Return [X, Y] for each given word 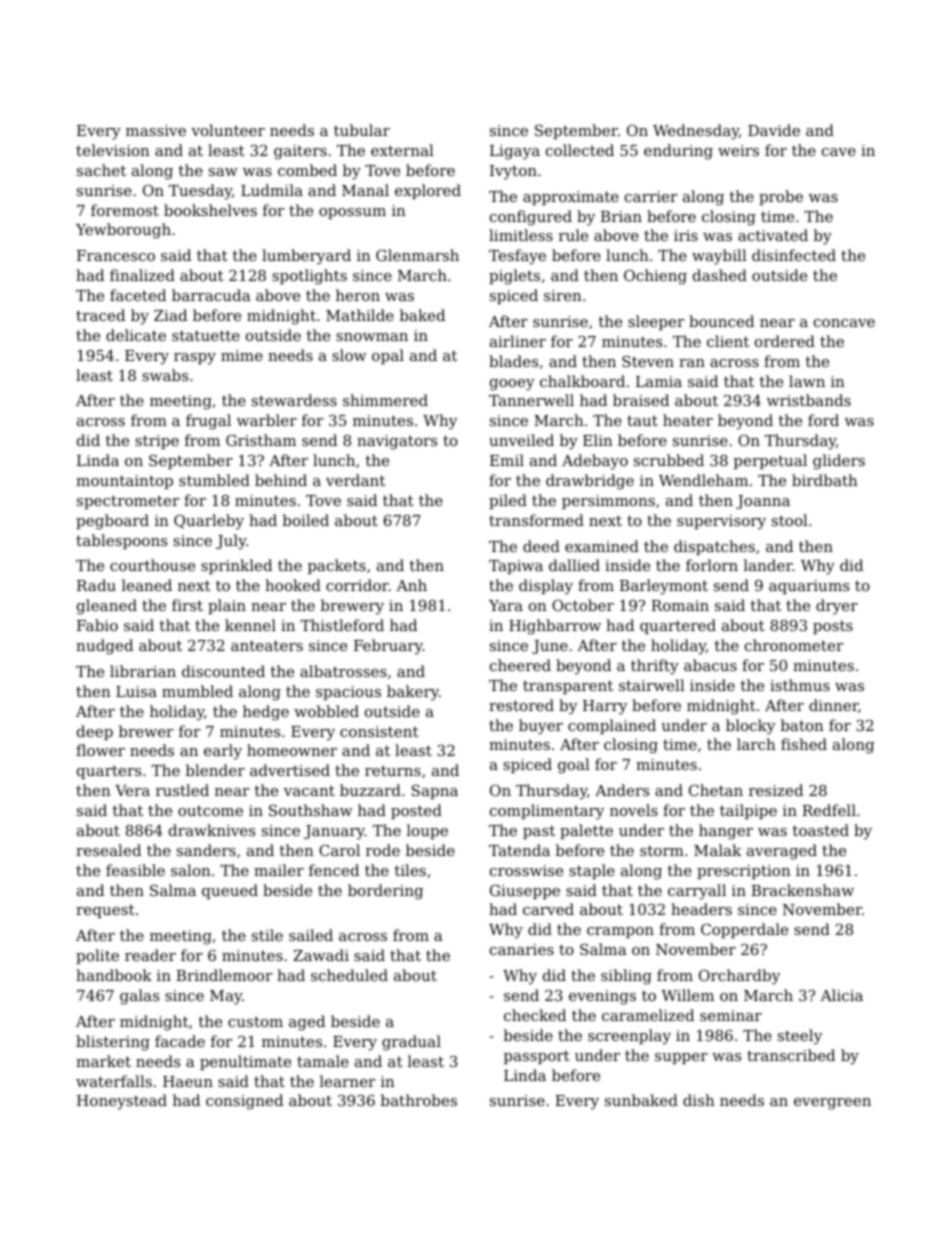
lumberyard [306, 257]
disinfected [794, 255]
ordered [785, 341]
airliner [518, 341]
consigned [244, 1102]
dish [699, 1100]
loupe [427, 831]
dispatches [714, 547]
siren [563, 295]
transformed [536, 520]
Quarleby [209, 522]
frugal [208, 422]
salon [191, 870]
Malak [717, 850]
